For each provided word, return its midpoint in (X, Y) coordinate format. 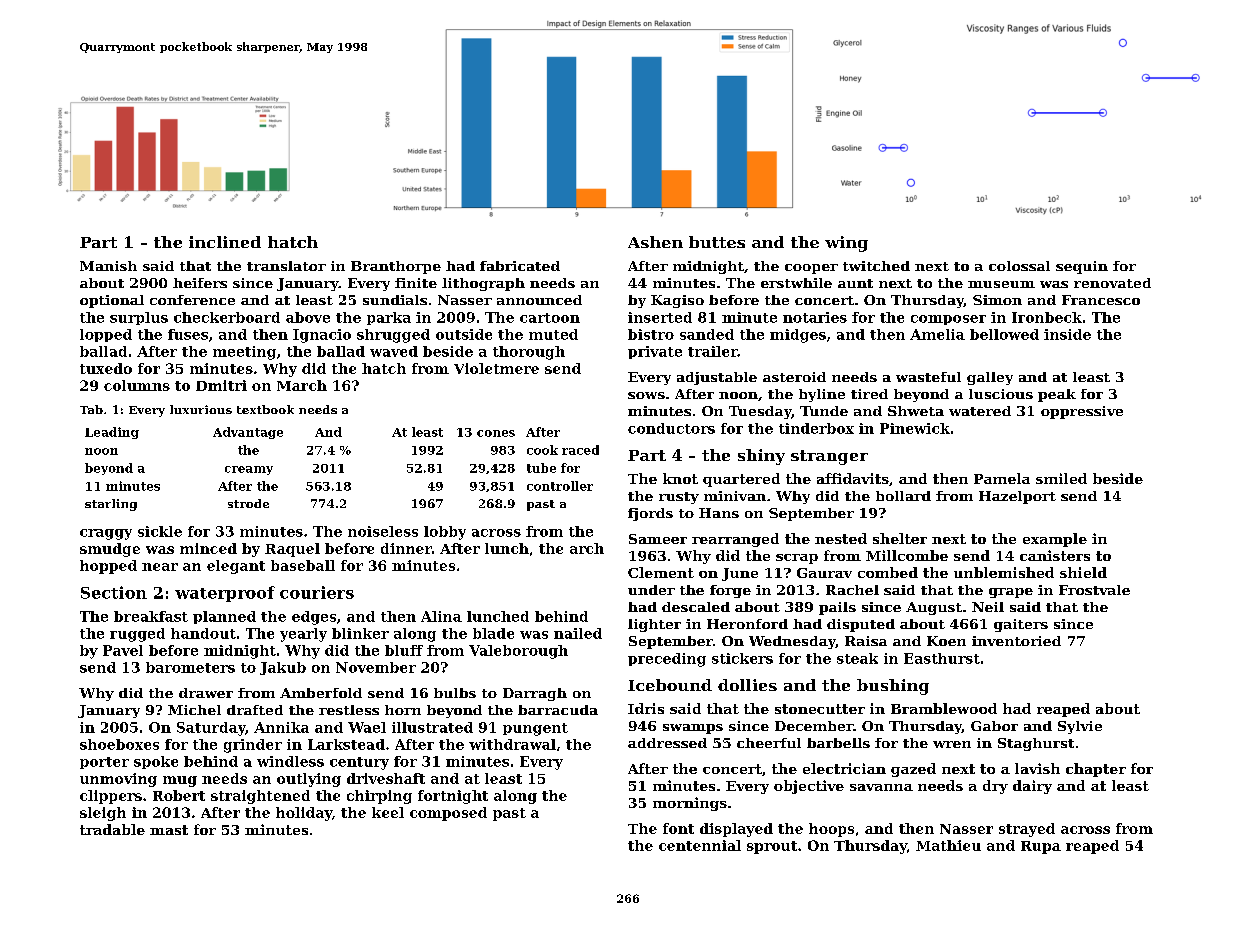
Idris (646, 708)
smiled (1061, 478)
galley (990, 378)
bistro (651, 334)
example (1055, 540)
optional (112, 301)
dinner (406, 548)
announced (539, 300)
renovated (1112, 283)
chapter (1096, 770)
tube (541, 468)
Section (114, 592)
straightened (260, 797)
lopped (106, 335)
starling (111, 505)
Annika (281, 727)
